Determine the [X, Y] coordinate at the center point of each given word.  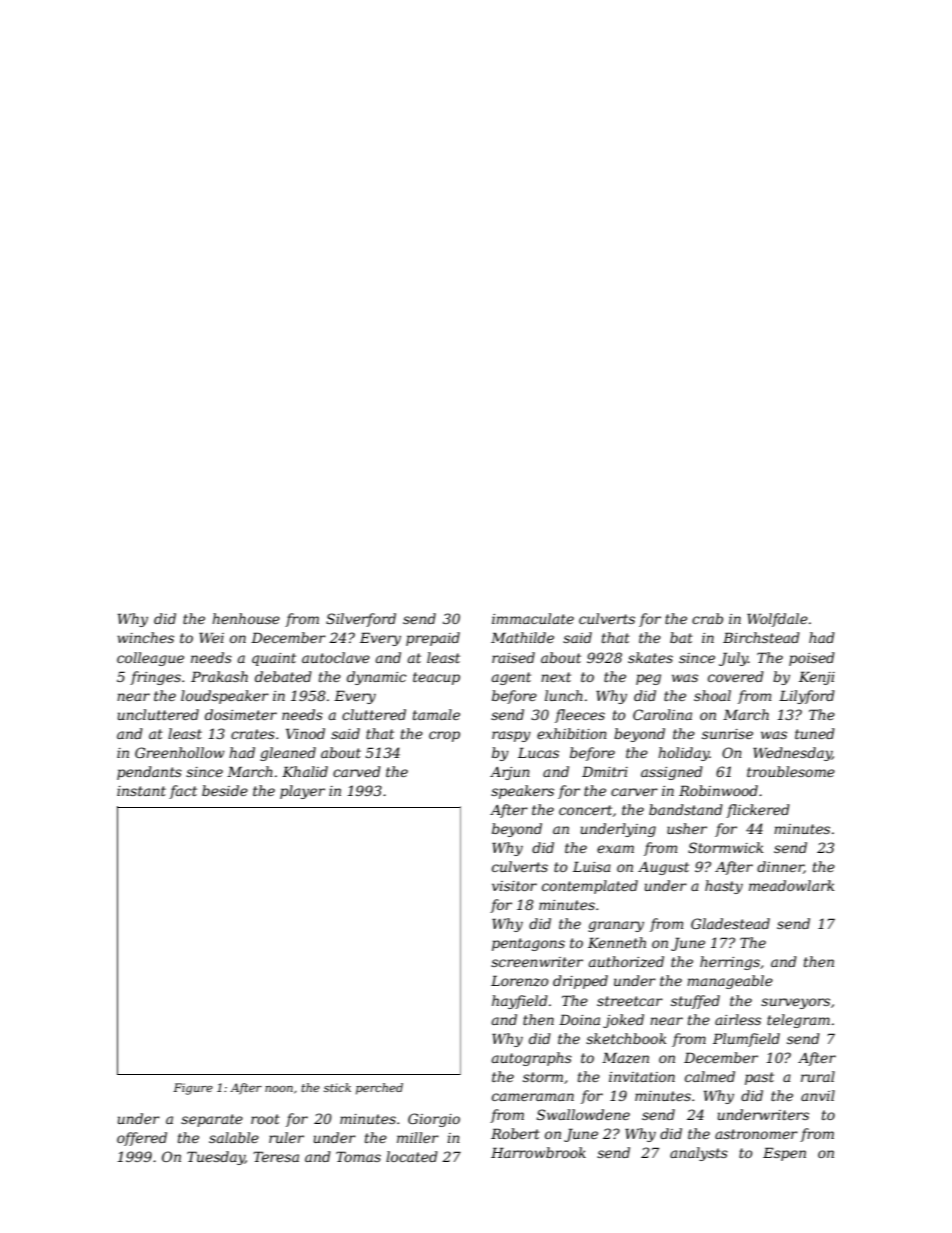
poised [812, 659]
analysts [699, 1154]
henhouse [246, 618]
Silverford [361, 620]
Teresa [276, 1156]
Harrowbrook [538, 1152]
